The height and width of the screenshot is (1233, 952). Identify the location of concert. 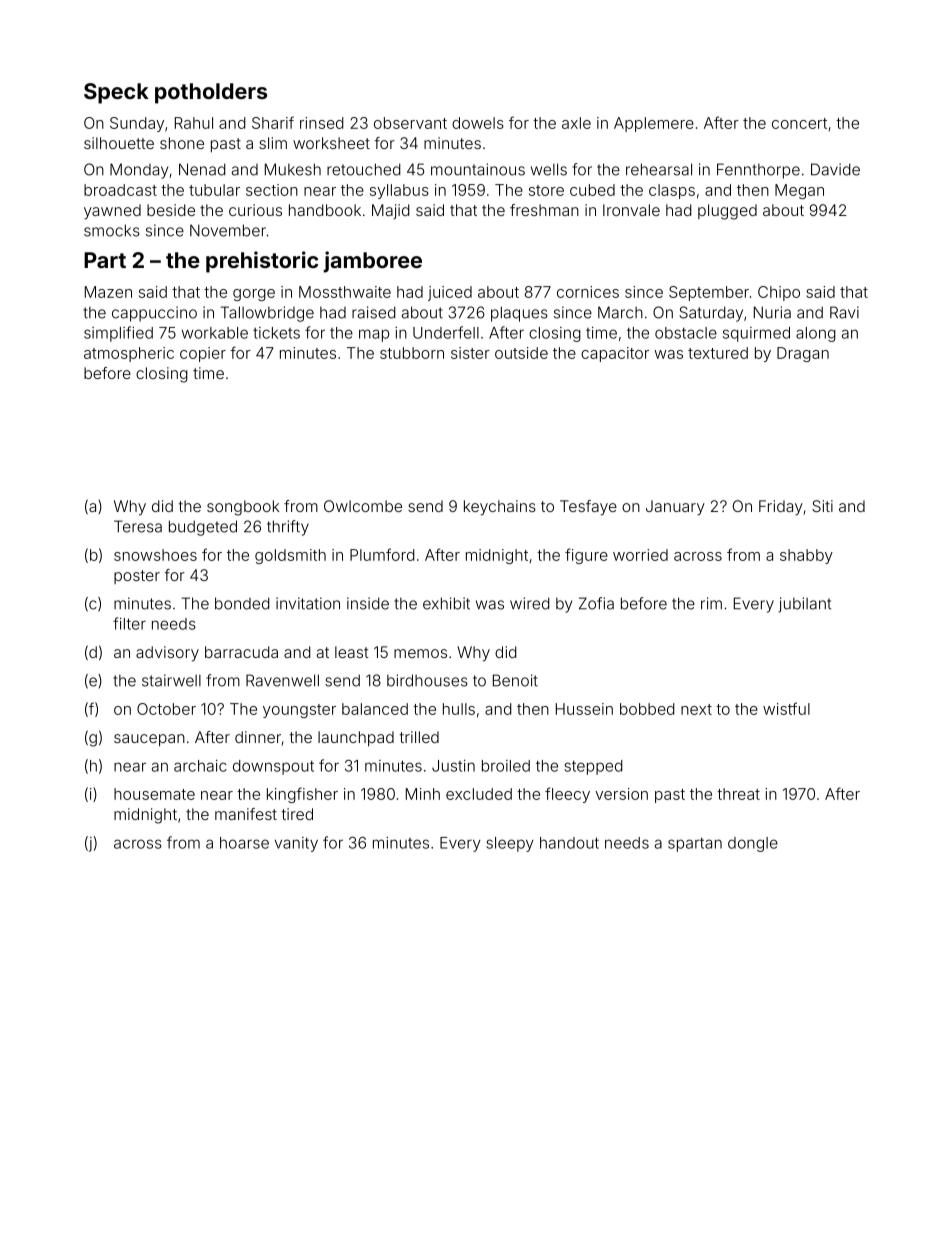
(799, 123).
